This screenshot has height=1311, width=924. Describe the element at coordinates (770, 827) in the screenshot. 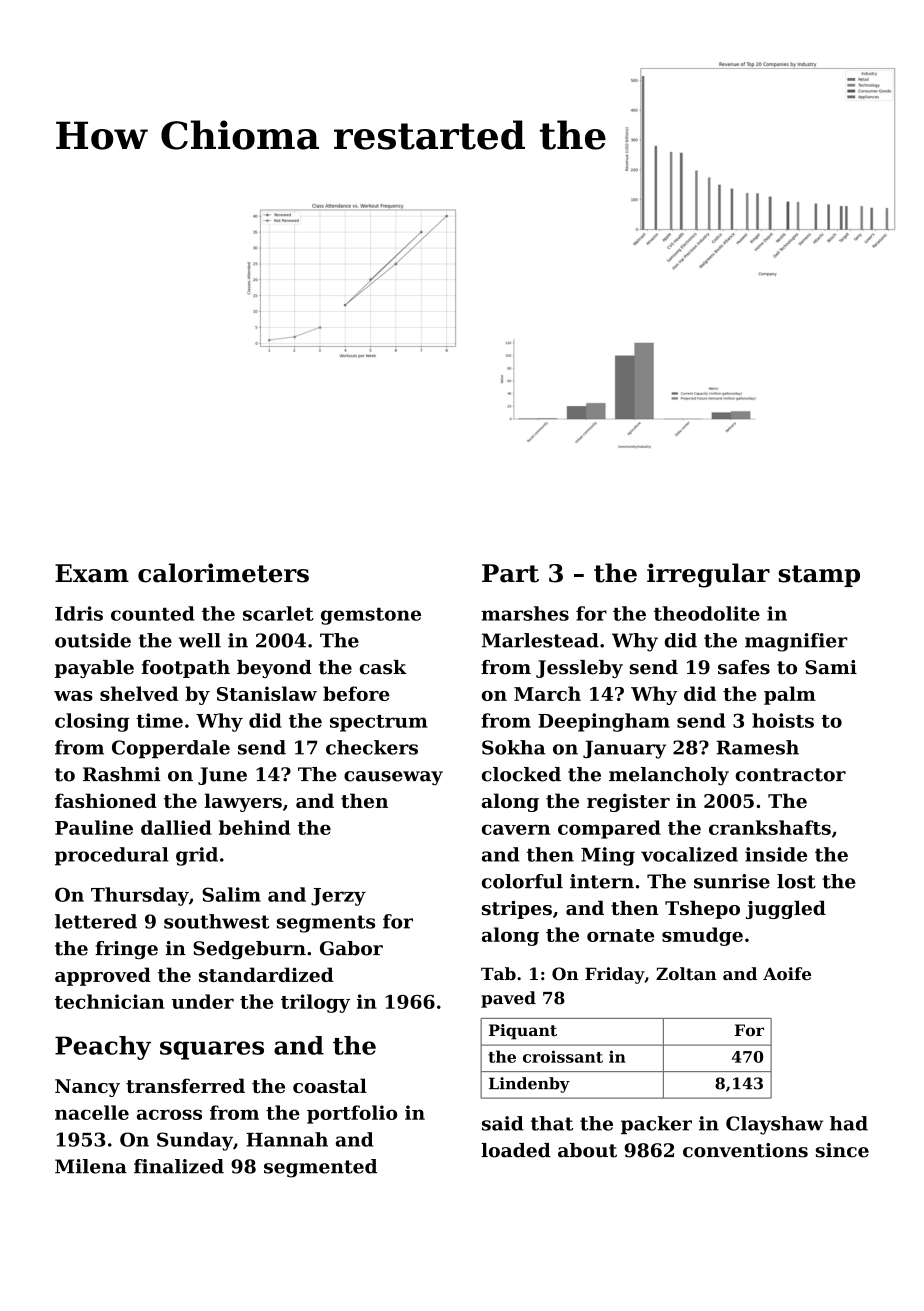

I see `crankshafts` at that location.
